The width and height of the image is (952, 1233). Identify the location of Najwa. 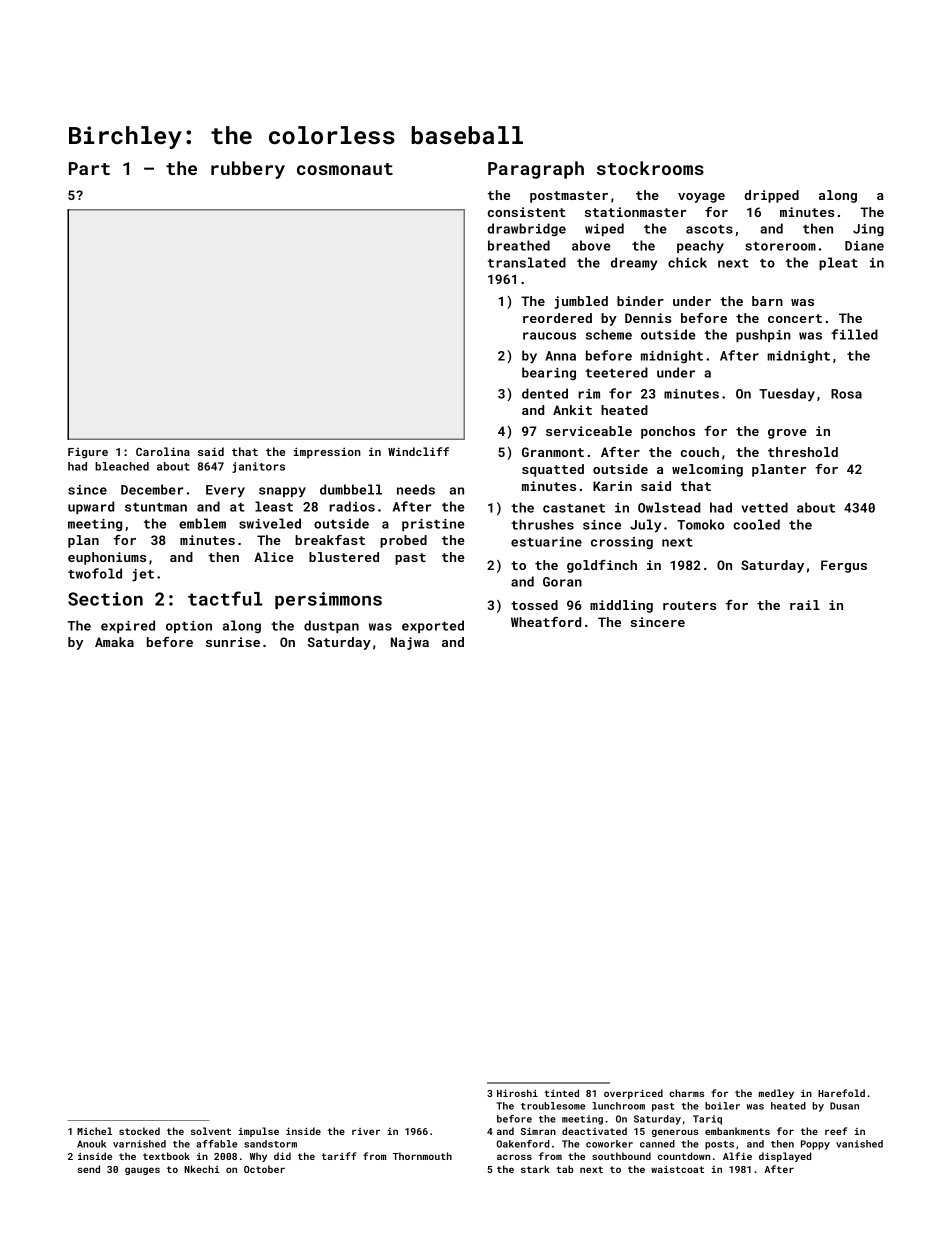
(410, 643).
